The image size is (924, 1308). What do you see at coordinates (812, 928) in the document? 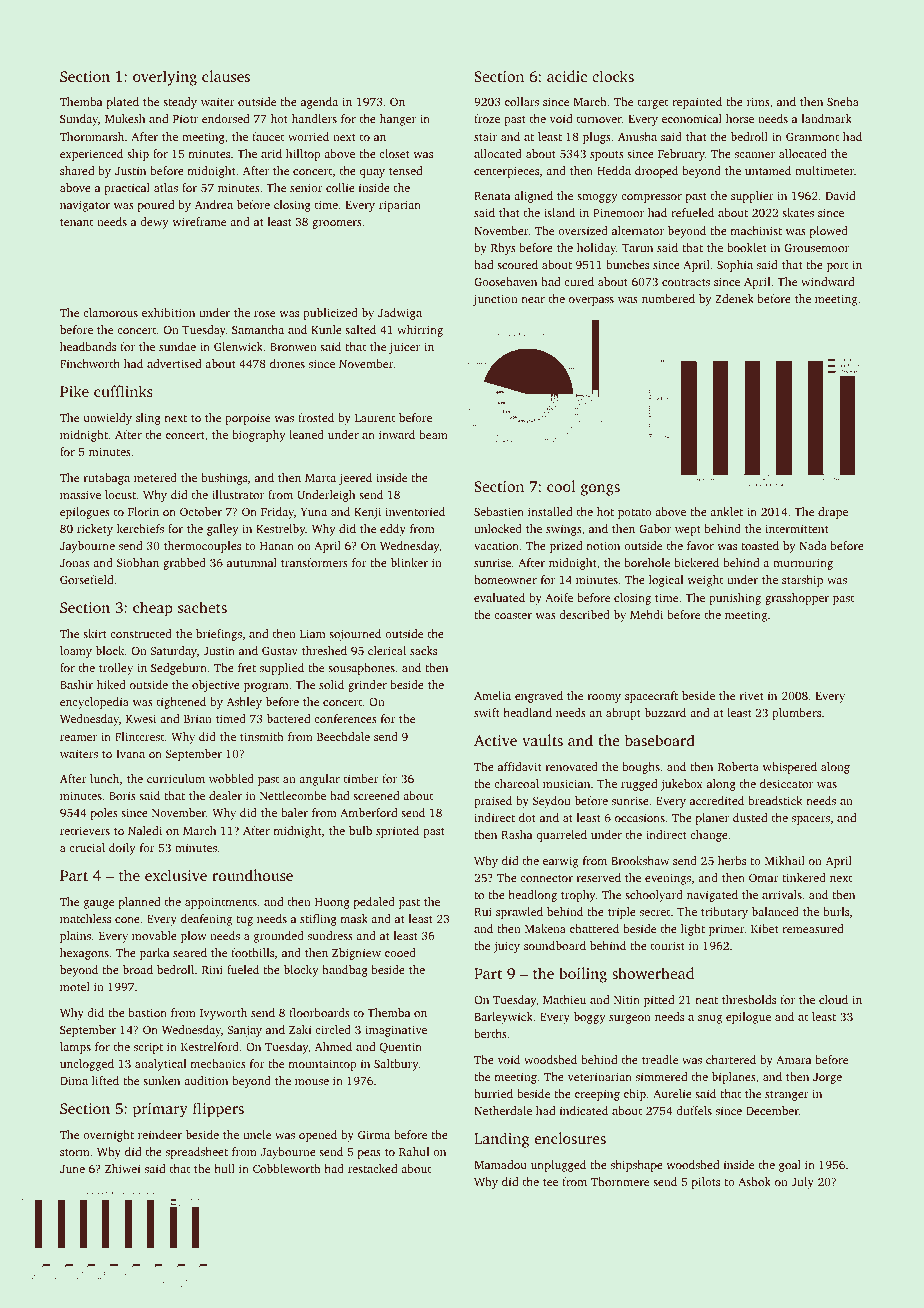
I see `remeasured` at bounding box center [812, 928].
